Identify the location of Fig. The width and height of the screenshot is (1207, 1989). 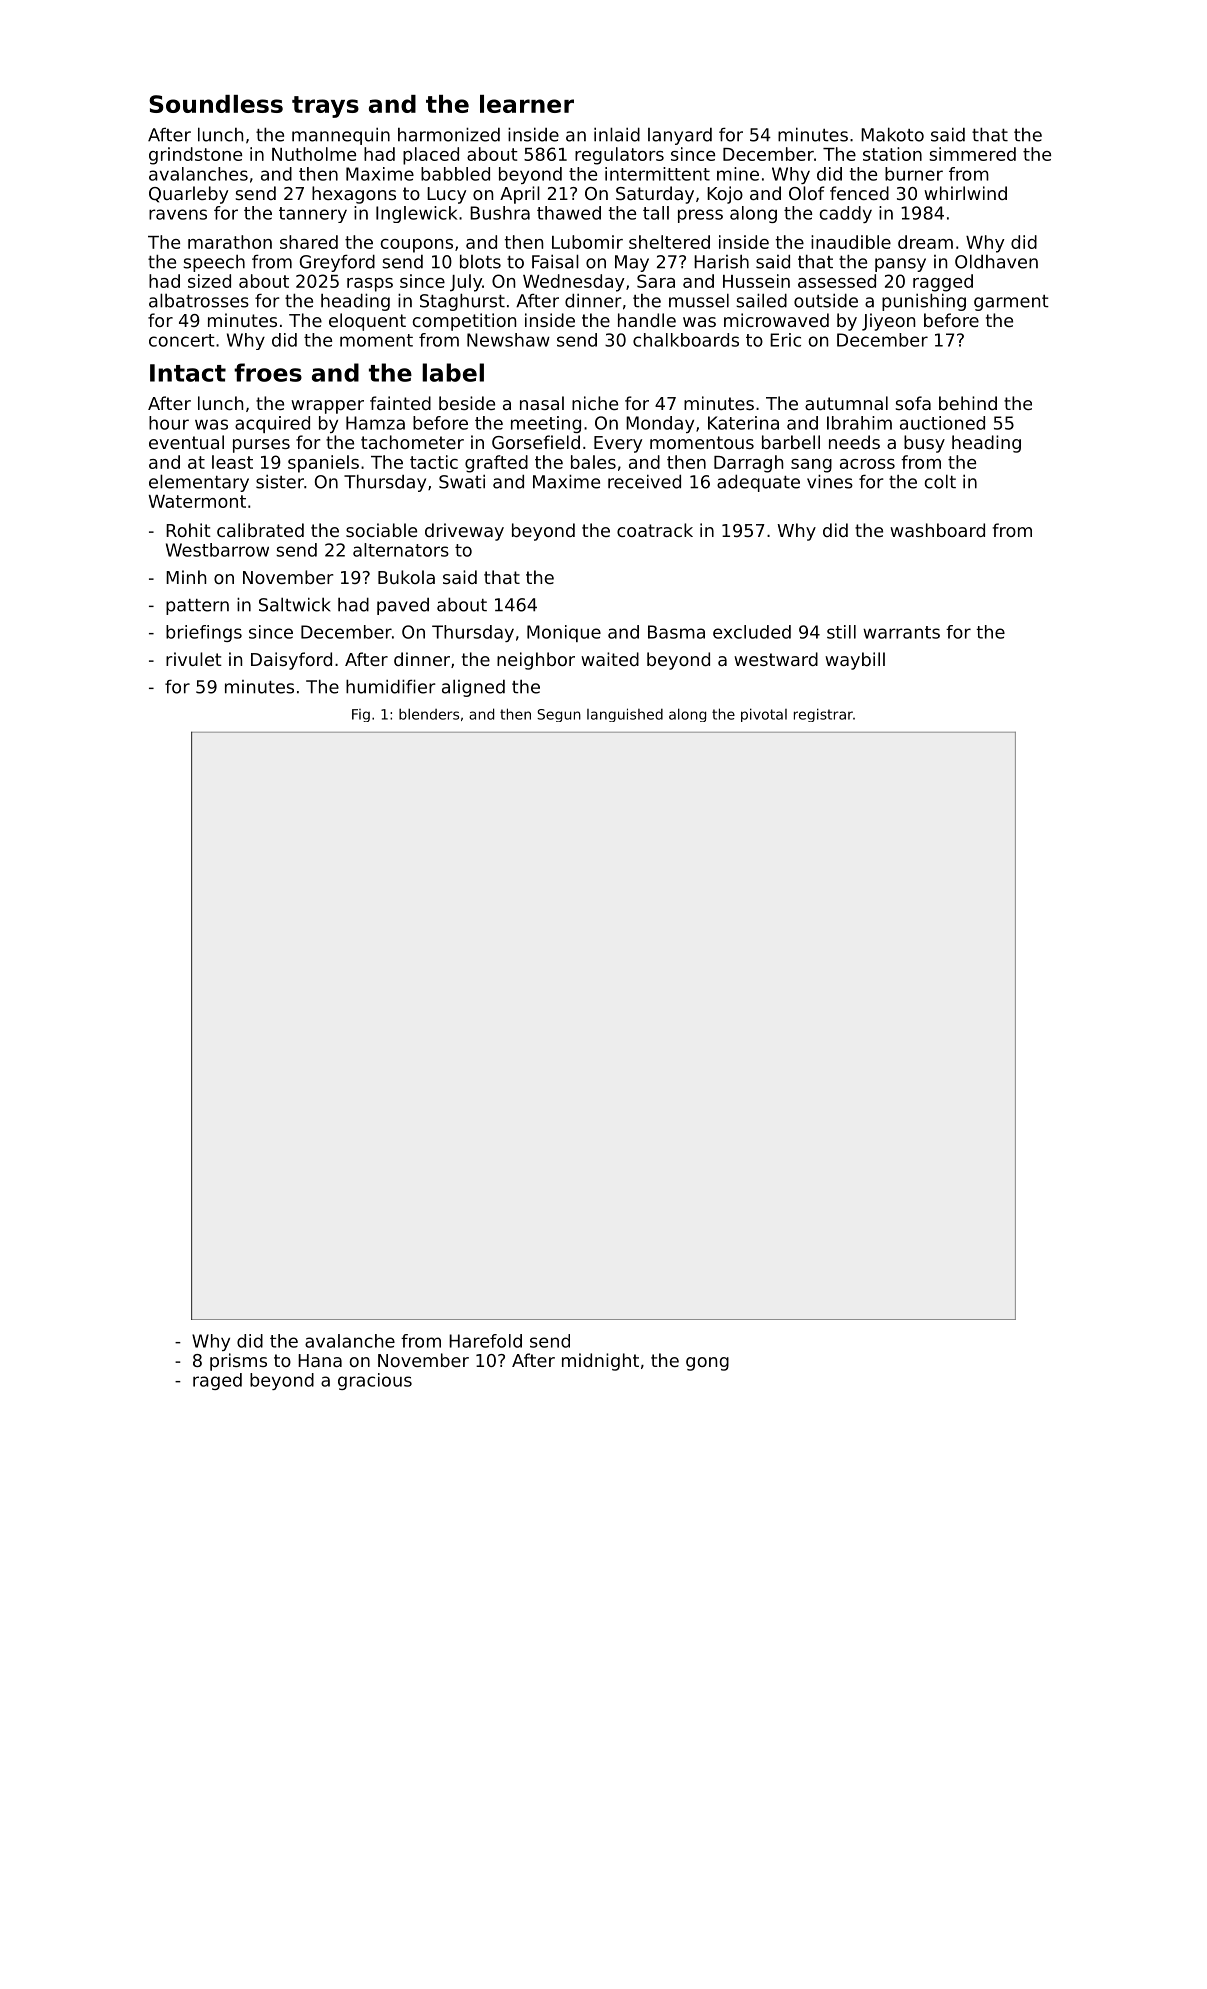
(361, 715).
